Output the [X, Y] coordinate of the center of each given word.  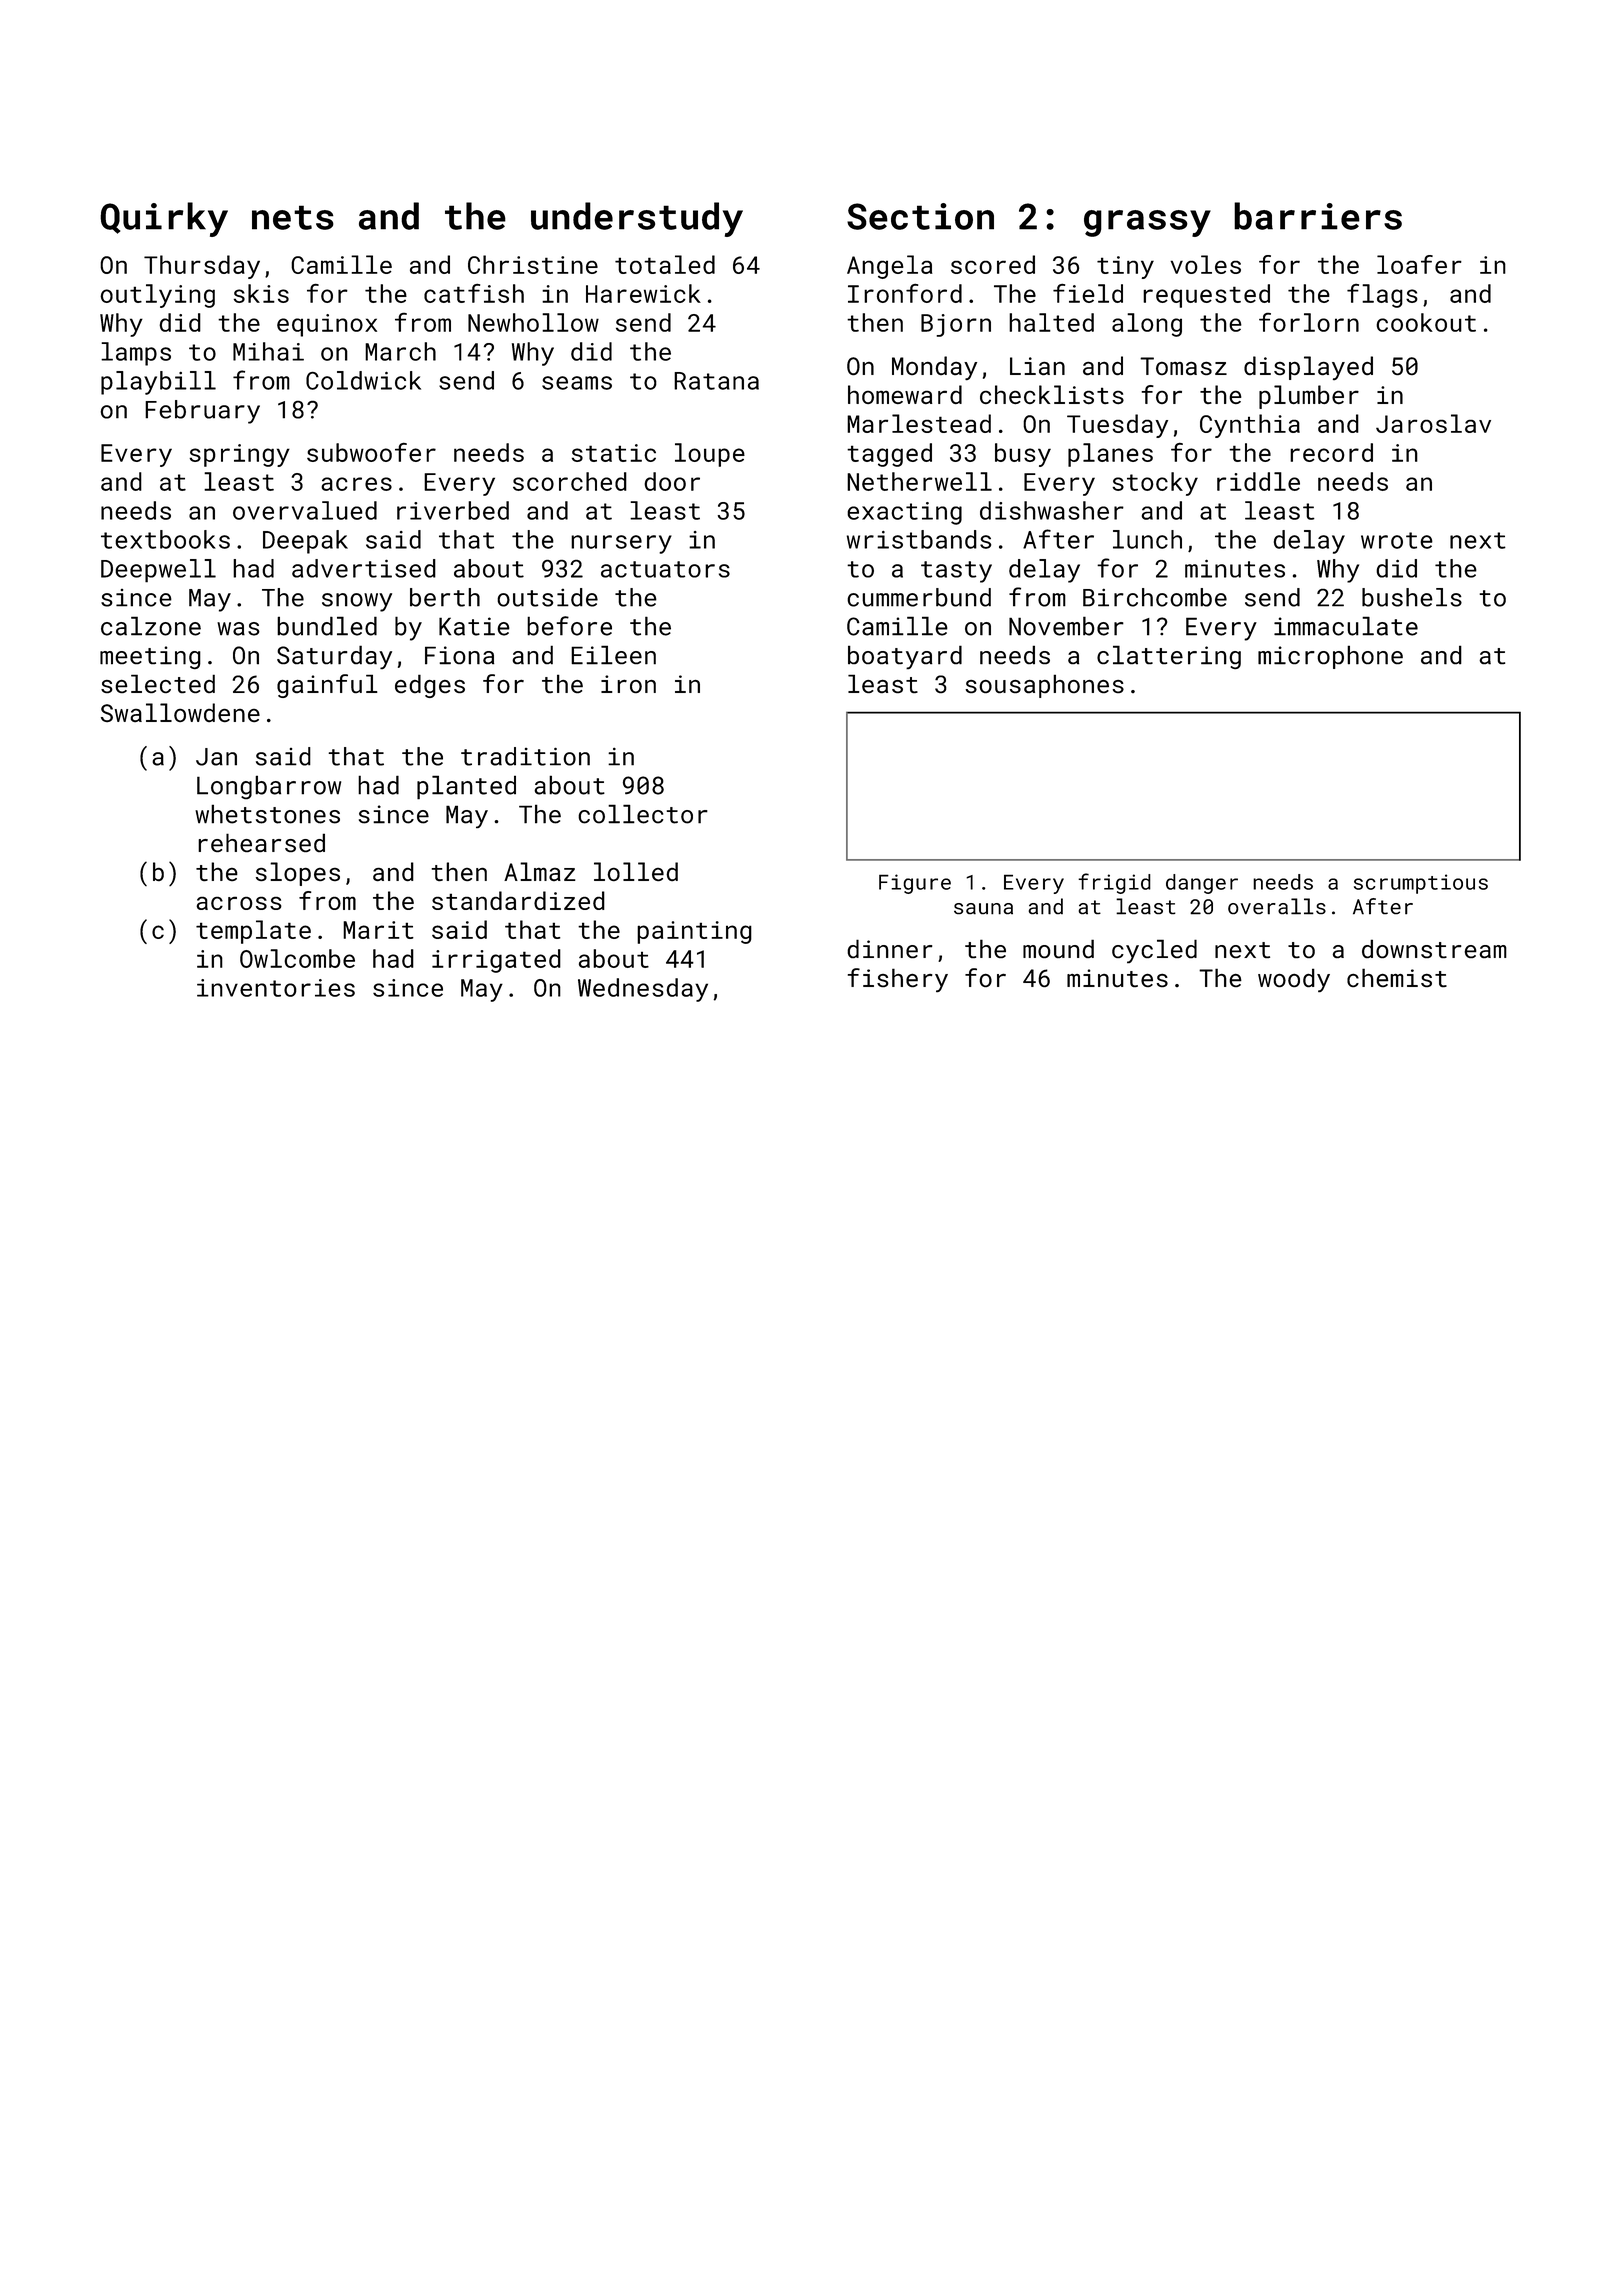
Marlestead [919, 423]
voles [1205, 264]
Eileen [613, 655]
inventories [276, 988]
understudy [637, 219]
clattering [1169, 657]
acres [356, 484]
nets [293, 217]
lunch [1147, 539]
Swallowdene [180, 712]
